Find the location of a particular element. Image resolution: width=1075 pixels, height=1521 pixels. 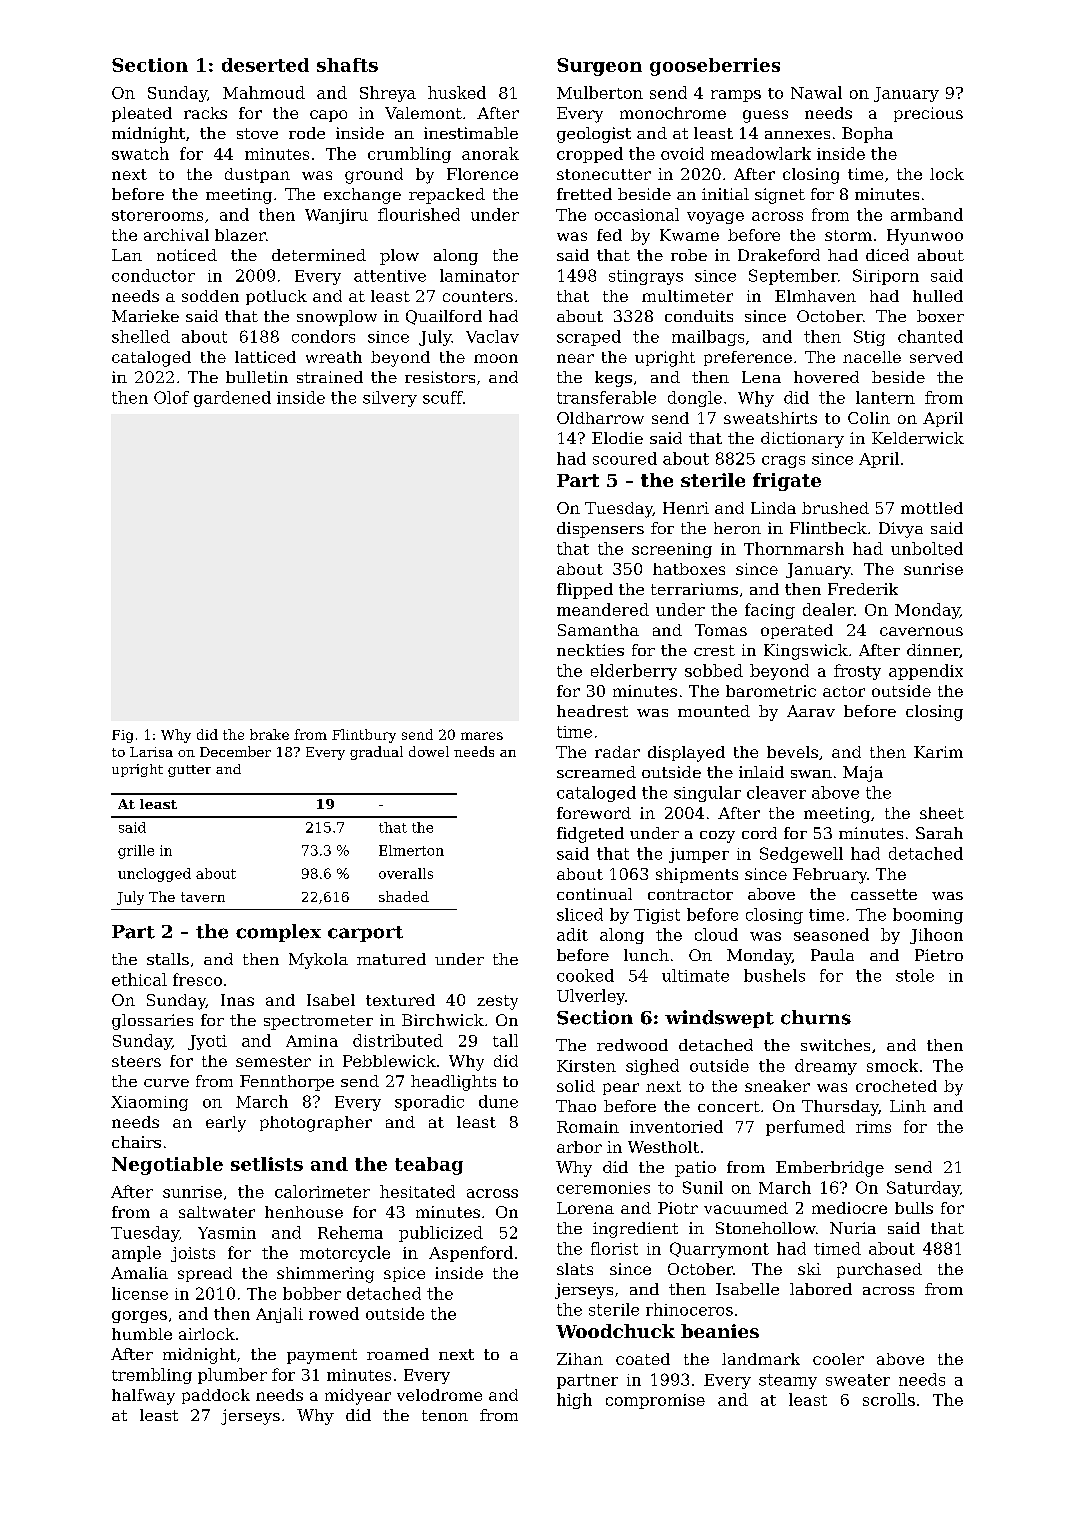

Jihoon is located at coordinates (936, 936).
